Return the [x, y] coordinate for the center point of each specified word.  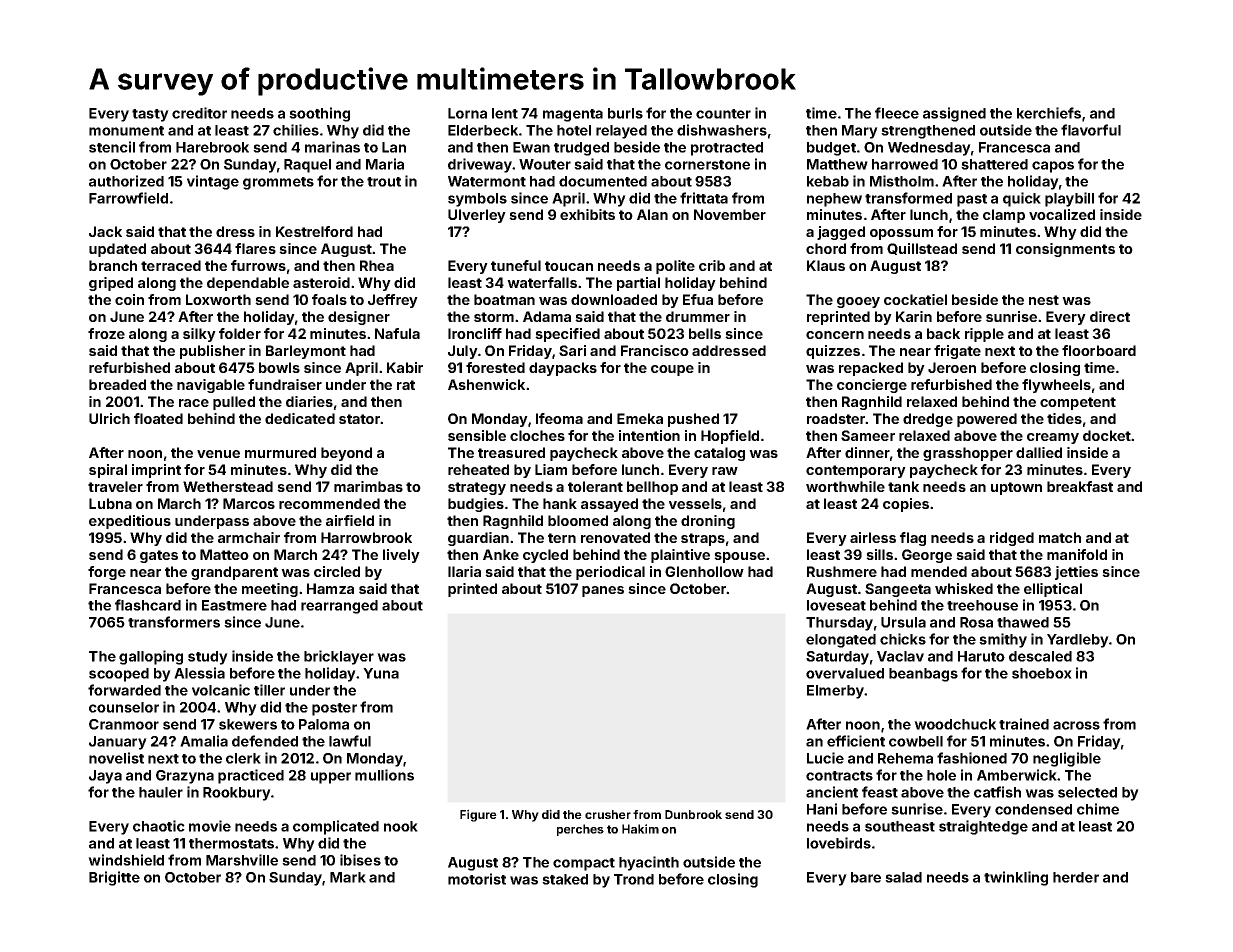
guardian [478, 539]
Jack [105, 231]
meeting [270, 590]
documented [603, 181]
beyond [346, 454]
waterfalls [542, 282]
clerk [243, 758]
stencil [112, 147]
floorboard [1099, 350]
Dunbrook [693, 814]
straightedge [983, 827]
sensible [477, 435]
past [972, 200]
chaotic [159, 826]
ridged [1012, 539]
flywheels [1056, 386]
